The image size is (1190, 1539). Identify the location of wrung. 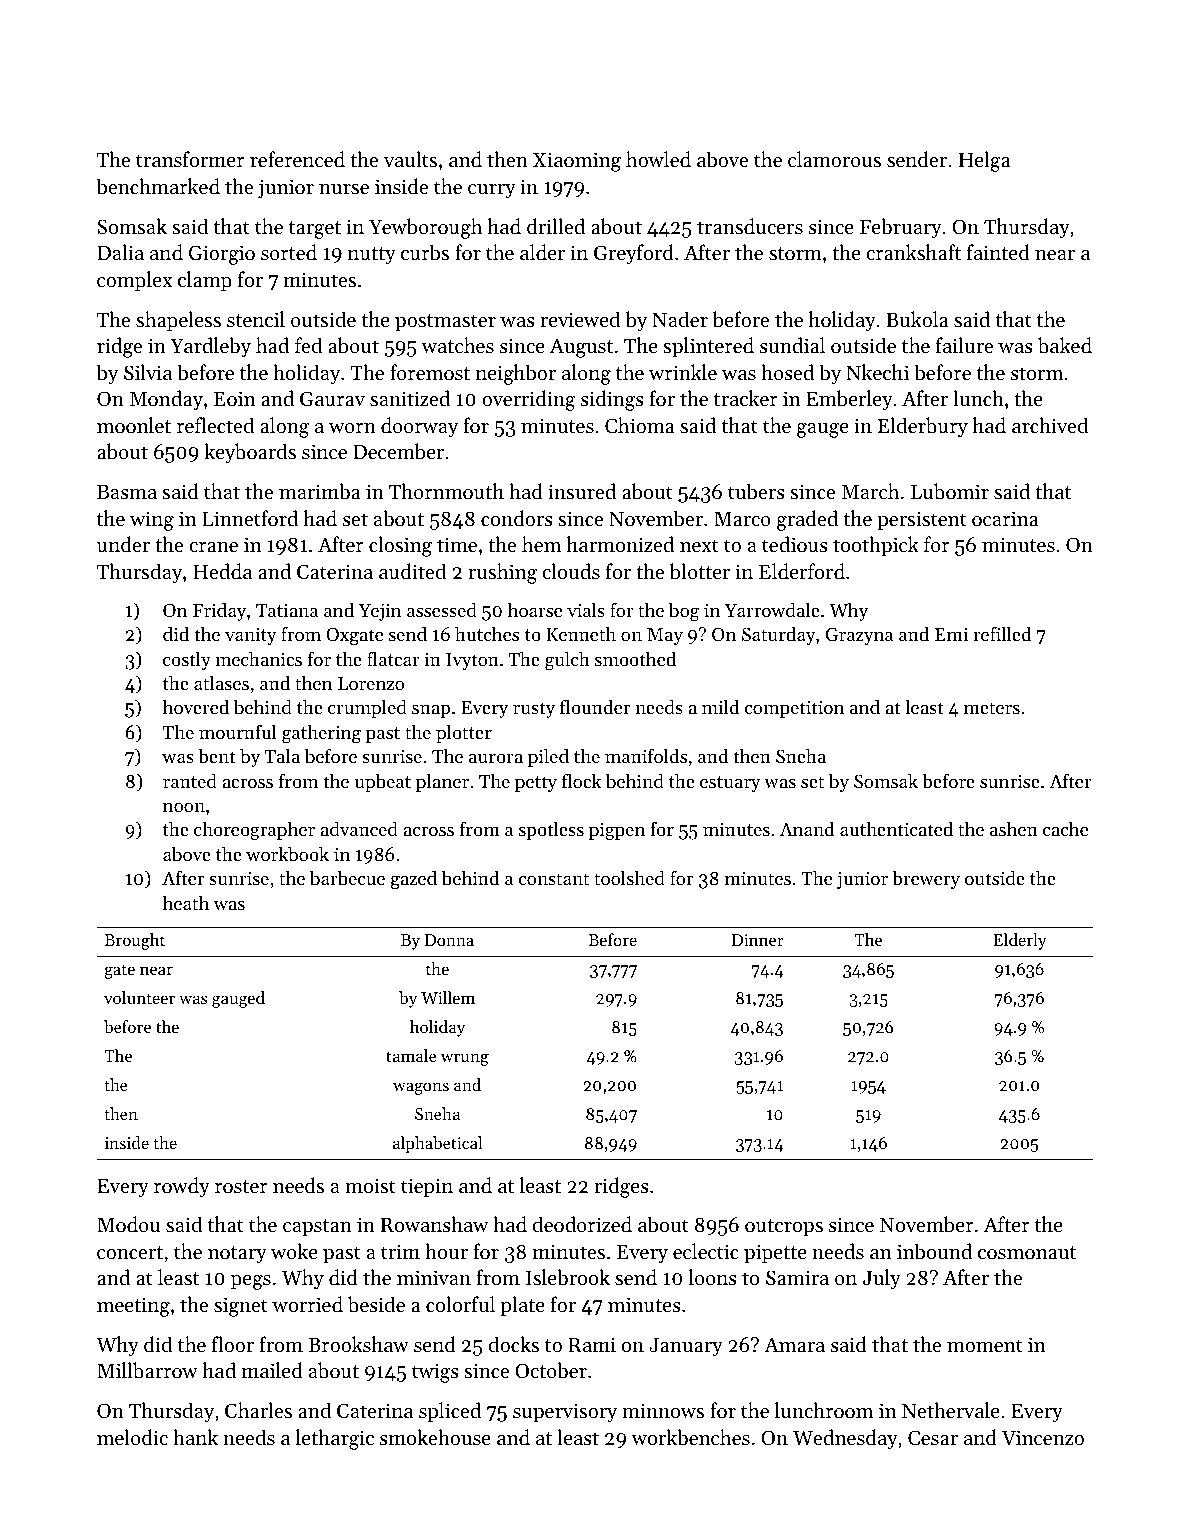
(465, 1059).
